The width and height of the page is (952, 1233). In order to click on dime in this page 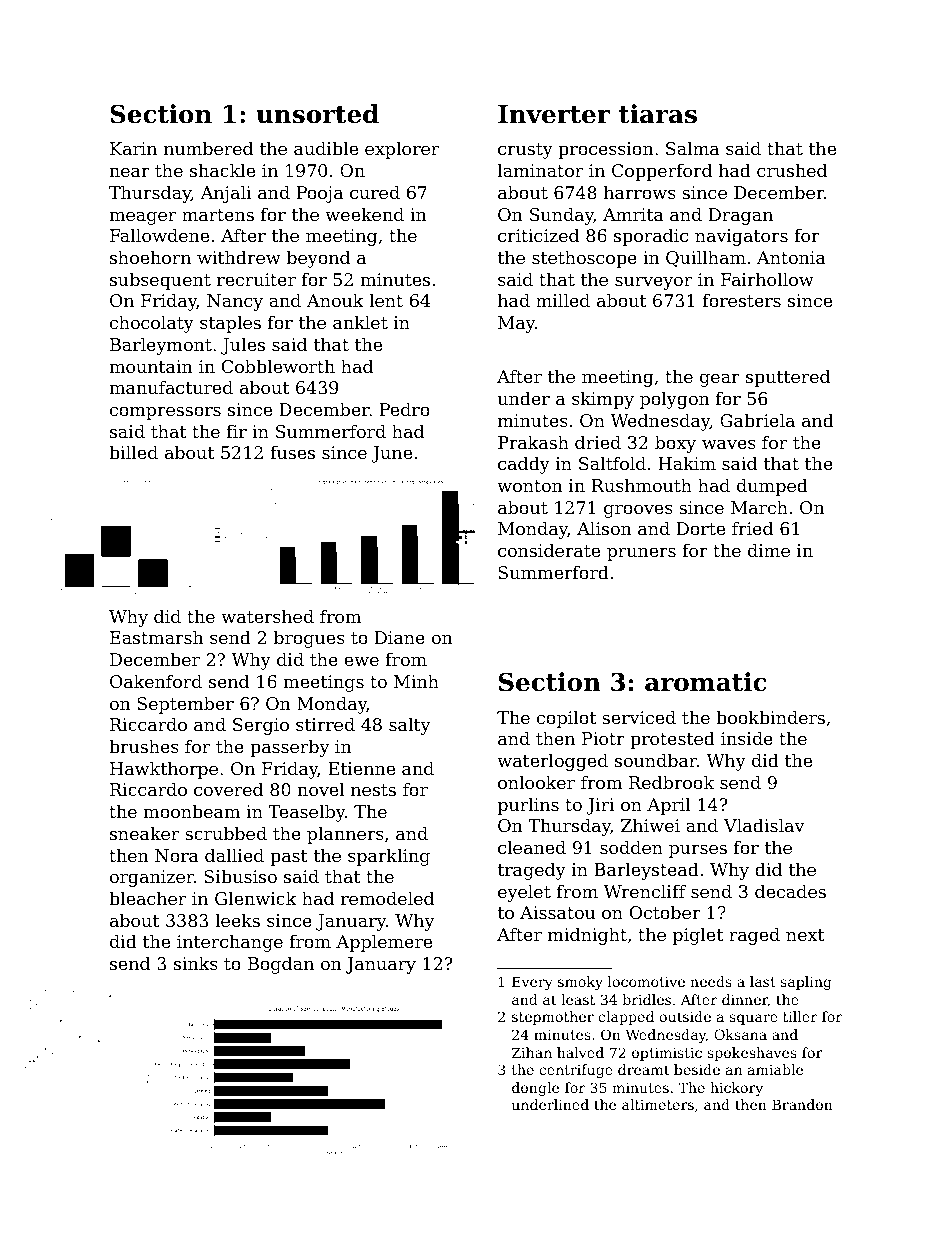, I will do `click(769, 550)`.
